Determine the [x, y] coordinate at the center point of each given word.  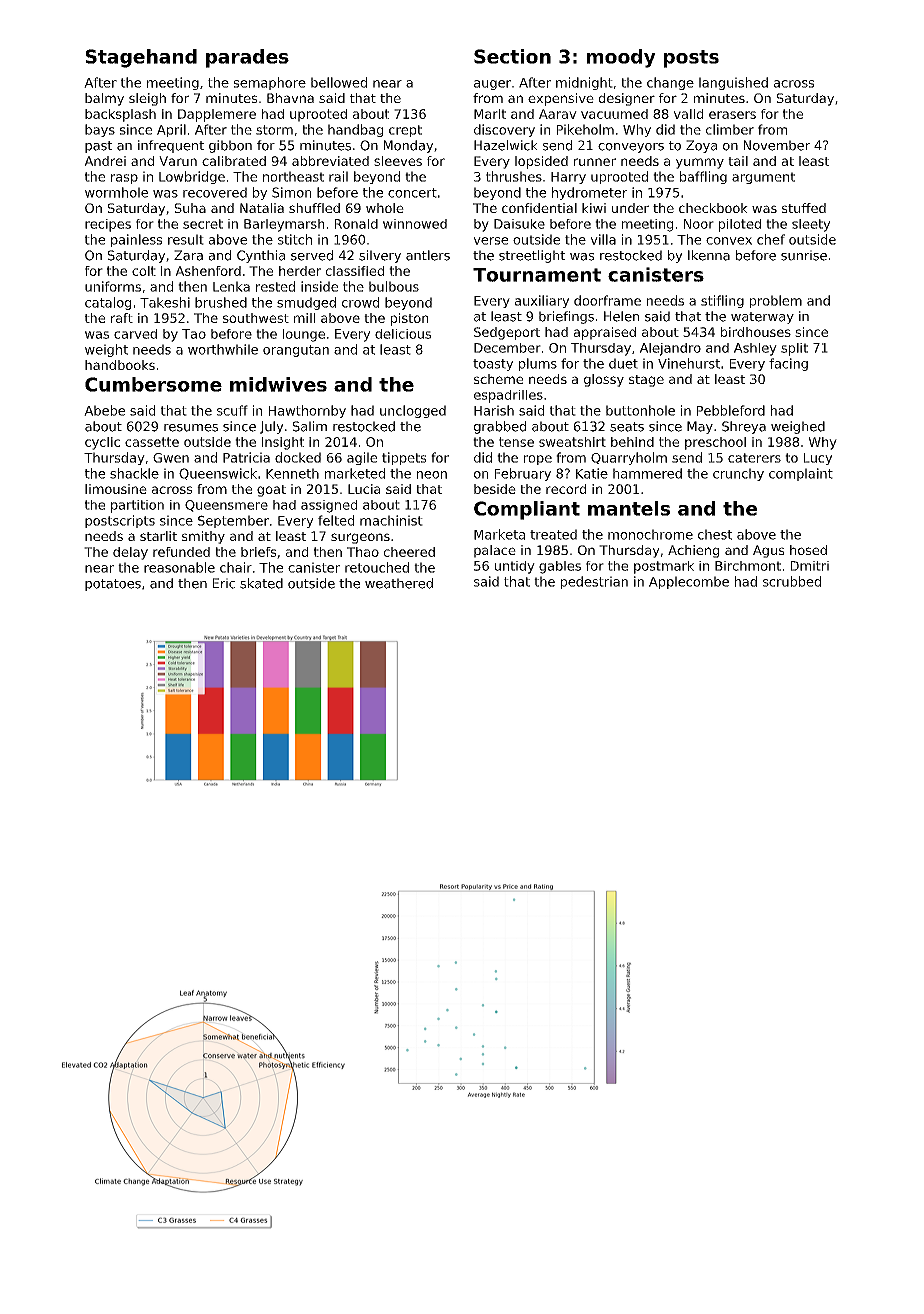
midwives [278, 384]
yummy [700, 163]
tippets [404, 458]
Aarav [558, 114]
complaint [801, 474]
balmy [104, 99]
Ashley [755, 349]
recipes [108, 225]
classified [355, 271]
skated [261, 583]
